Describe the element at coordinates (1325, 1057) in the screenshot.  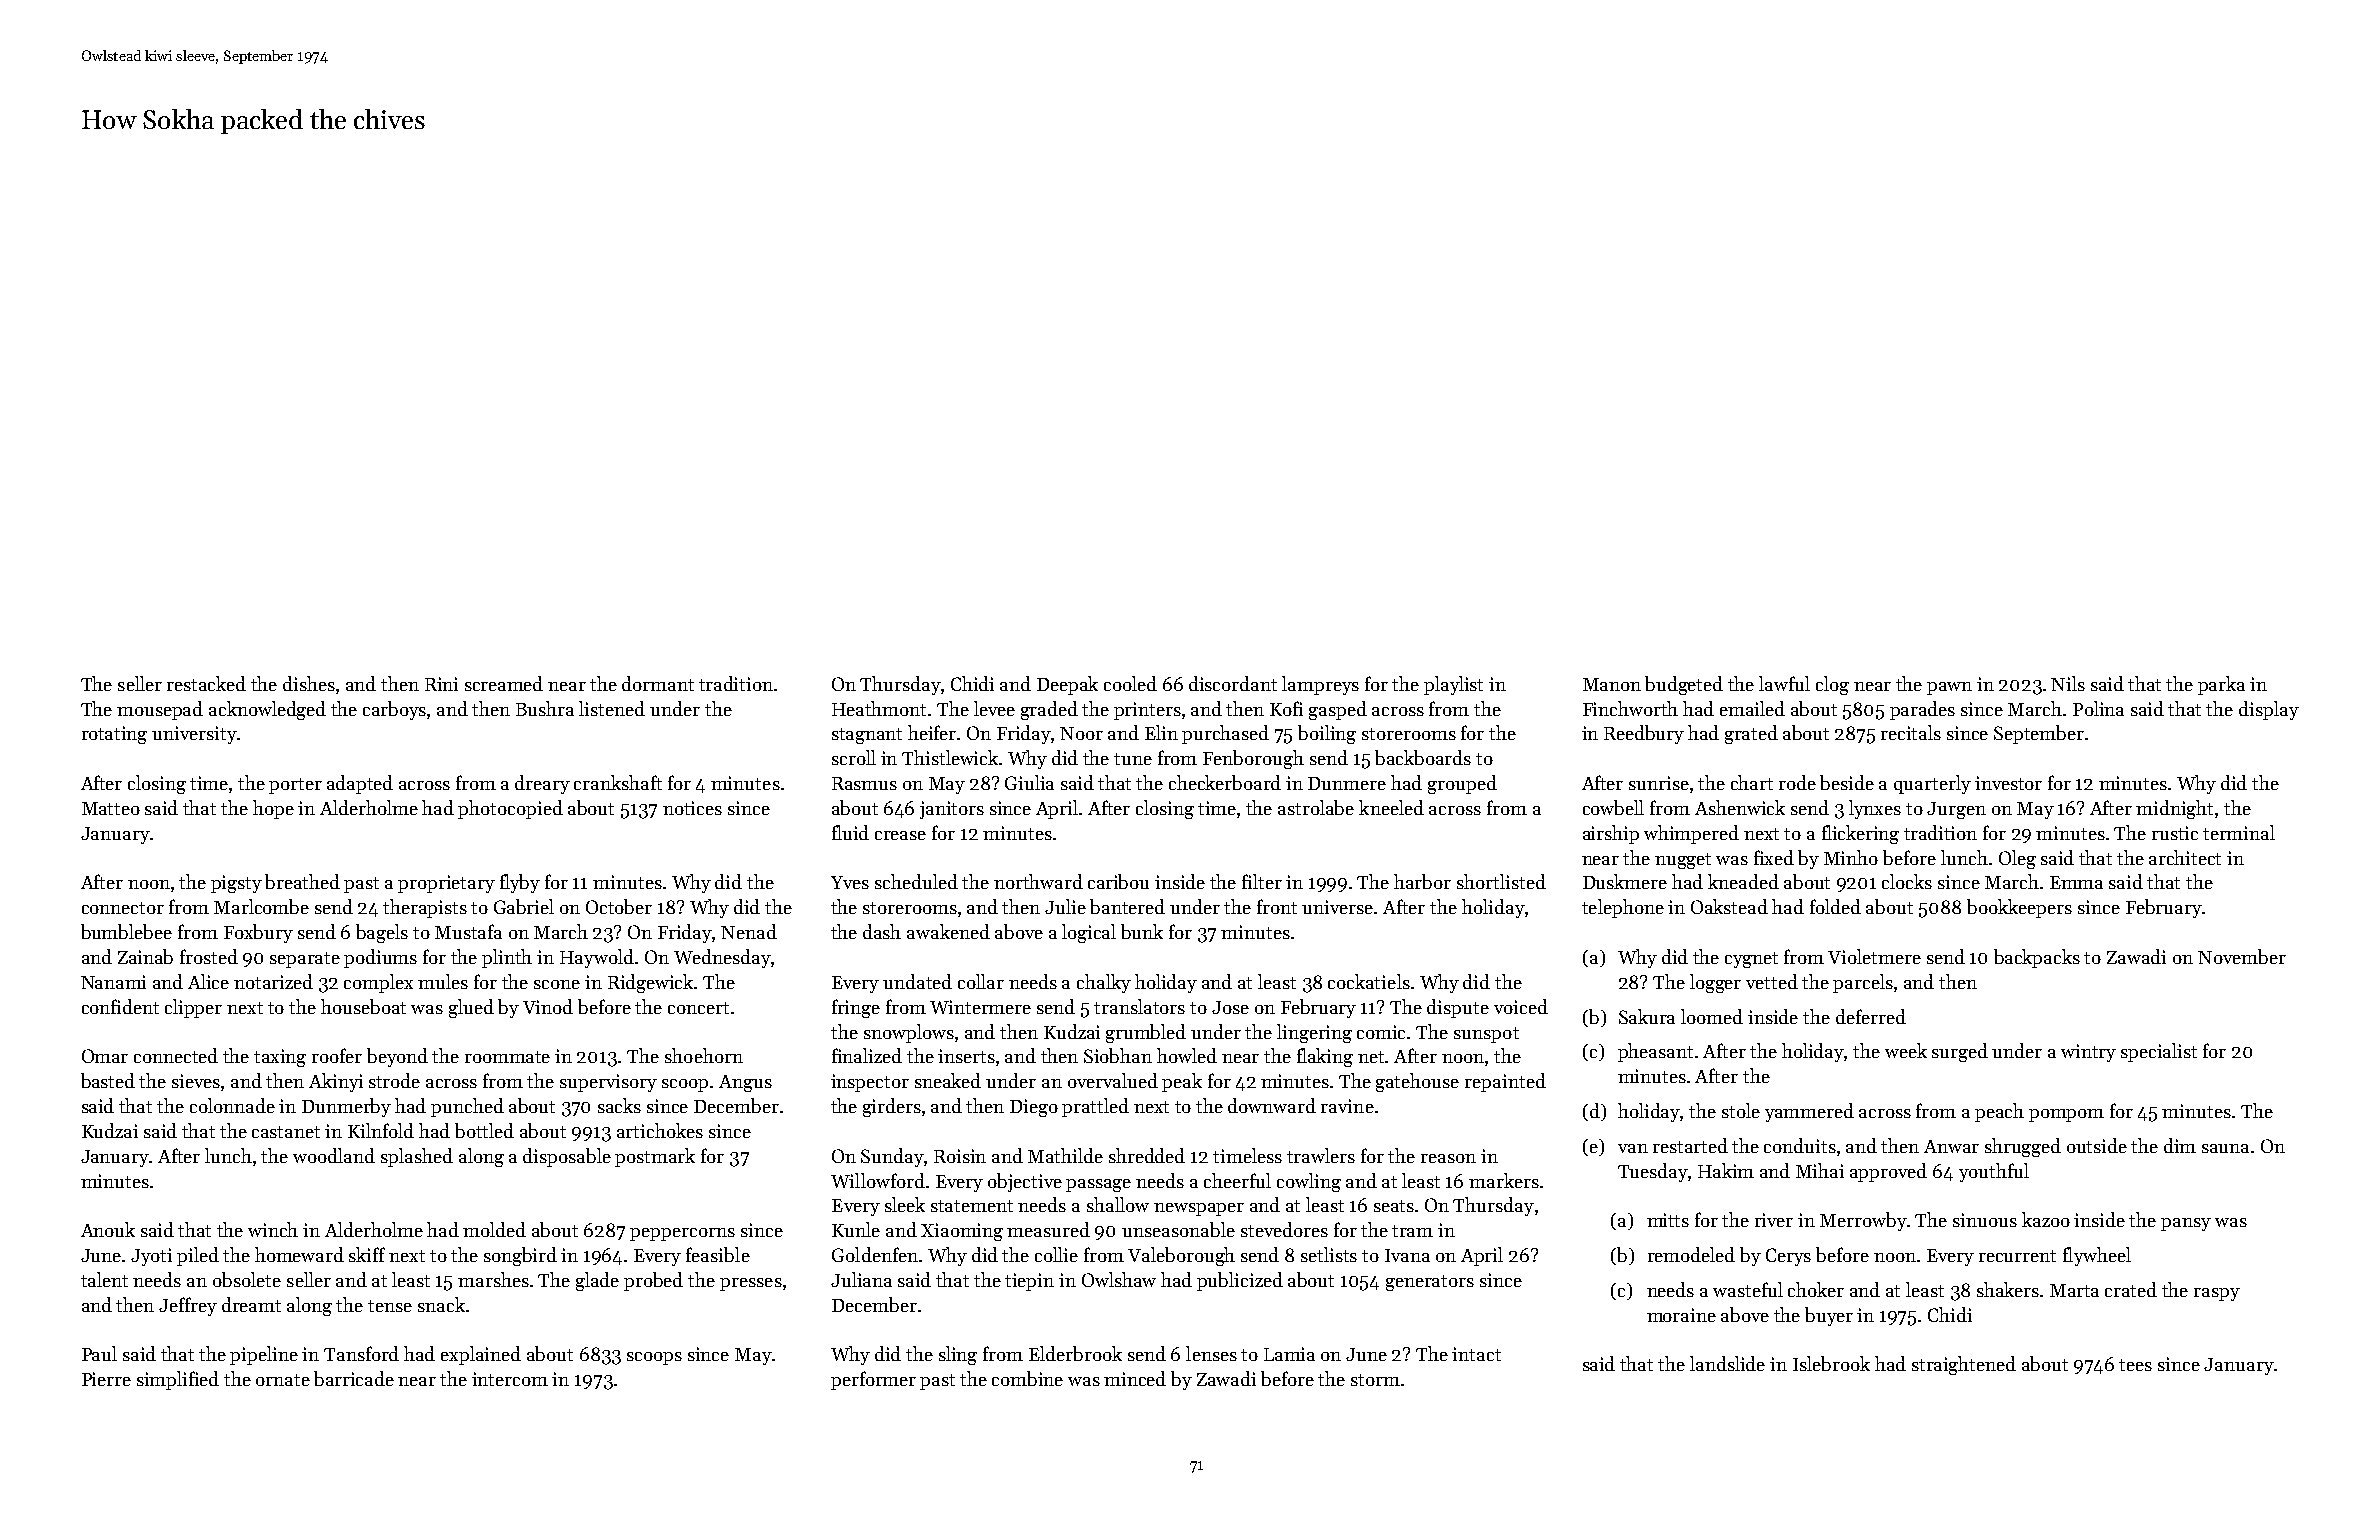
I see `flaking` at that location.
